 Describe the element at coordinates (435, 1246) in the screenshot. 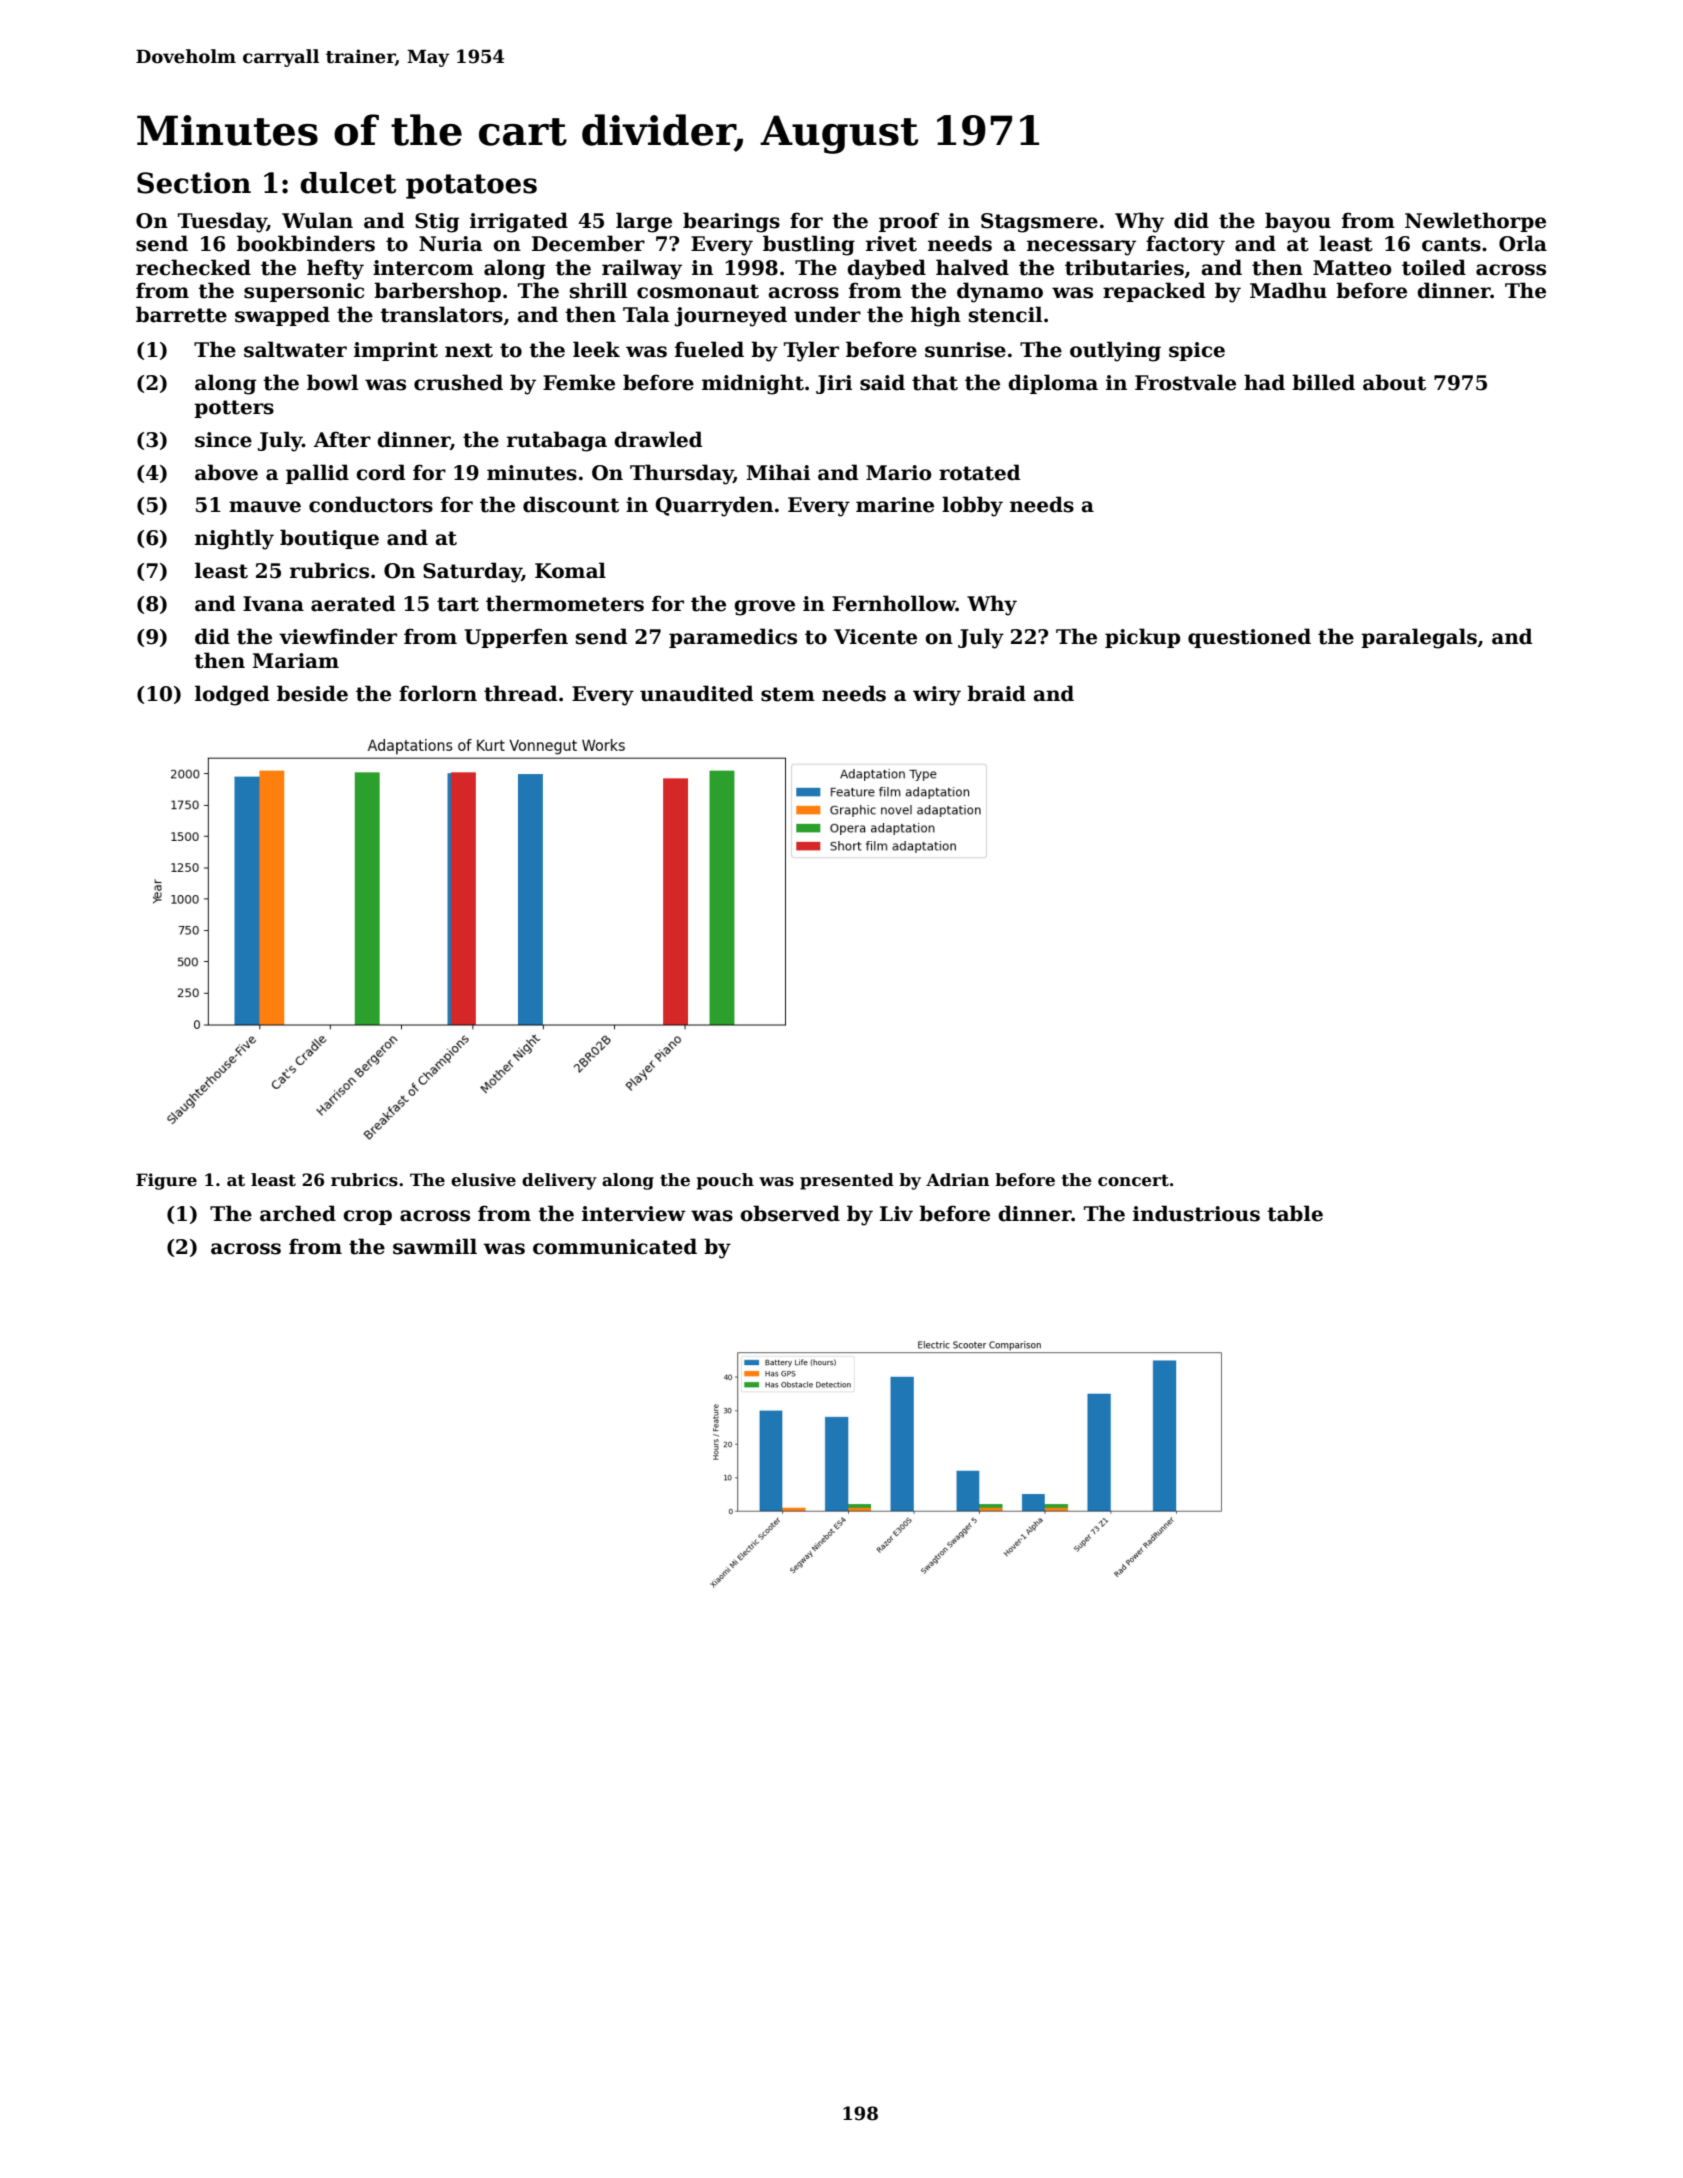

I see `sawmill` at that location.
